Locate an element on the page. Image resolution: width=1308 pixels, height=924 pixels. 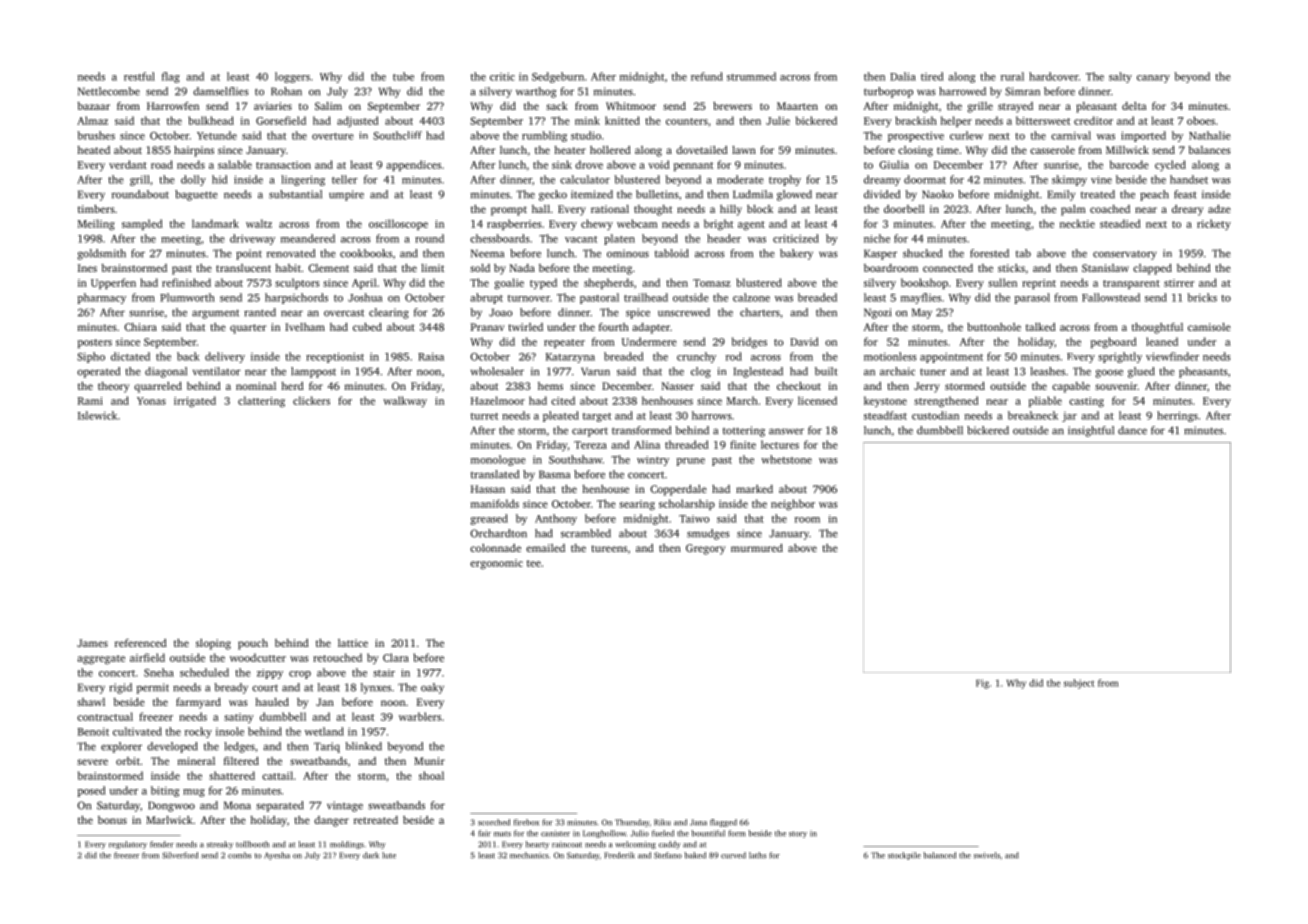
James is located at coordinates (92, 643).
